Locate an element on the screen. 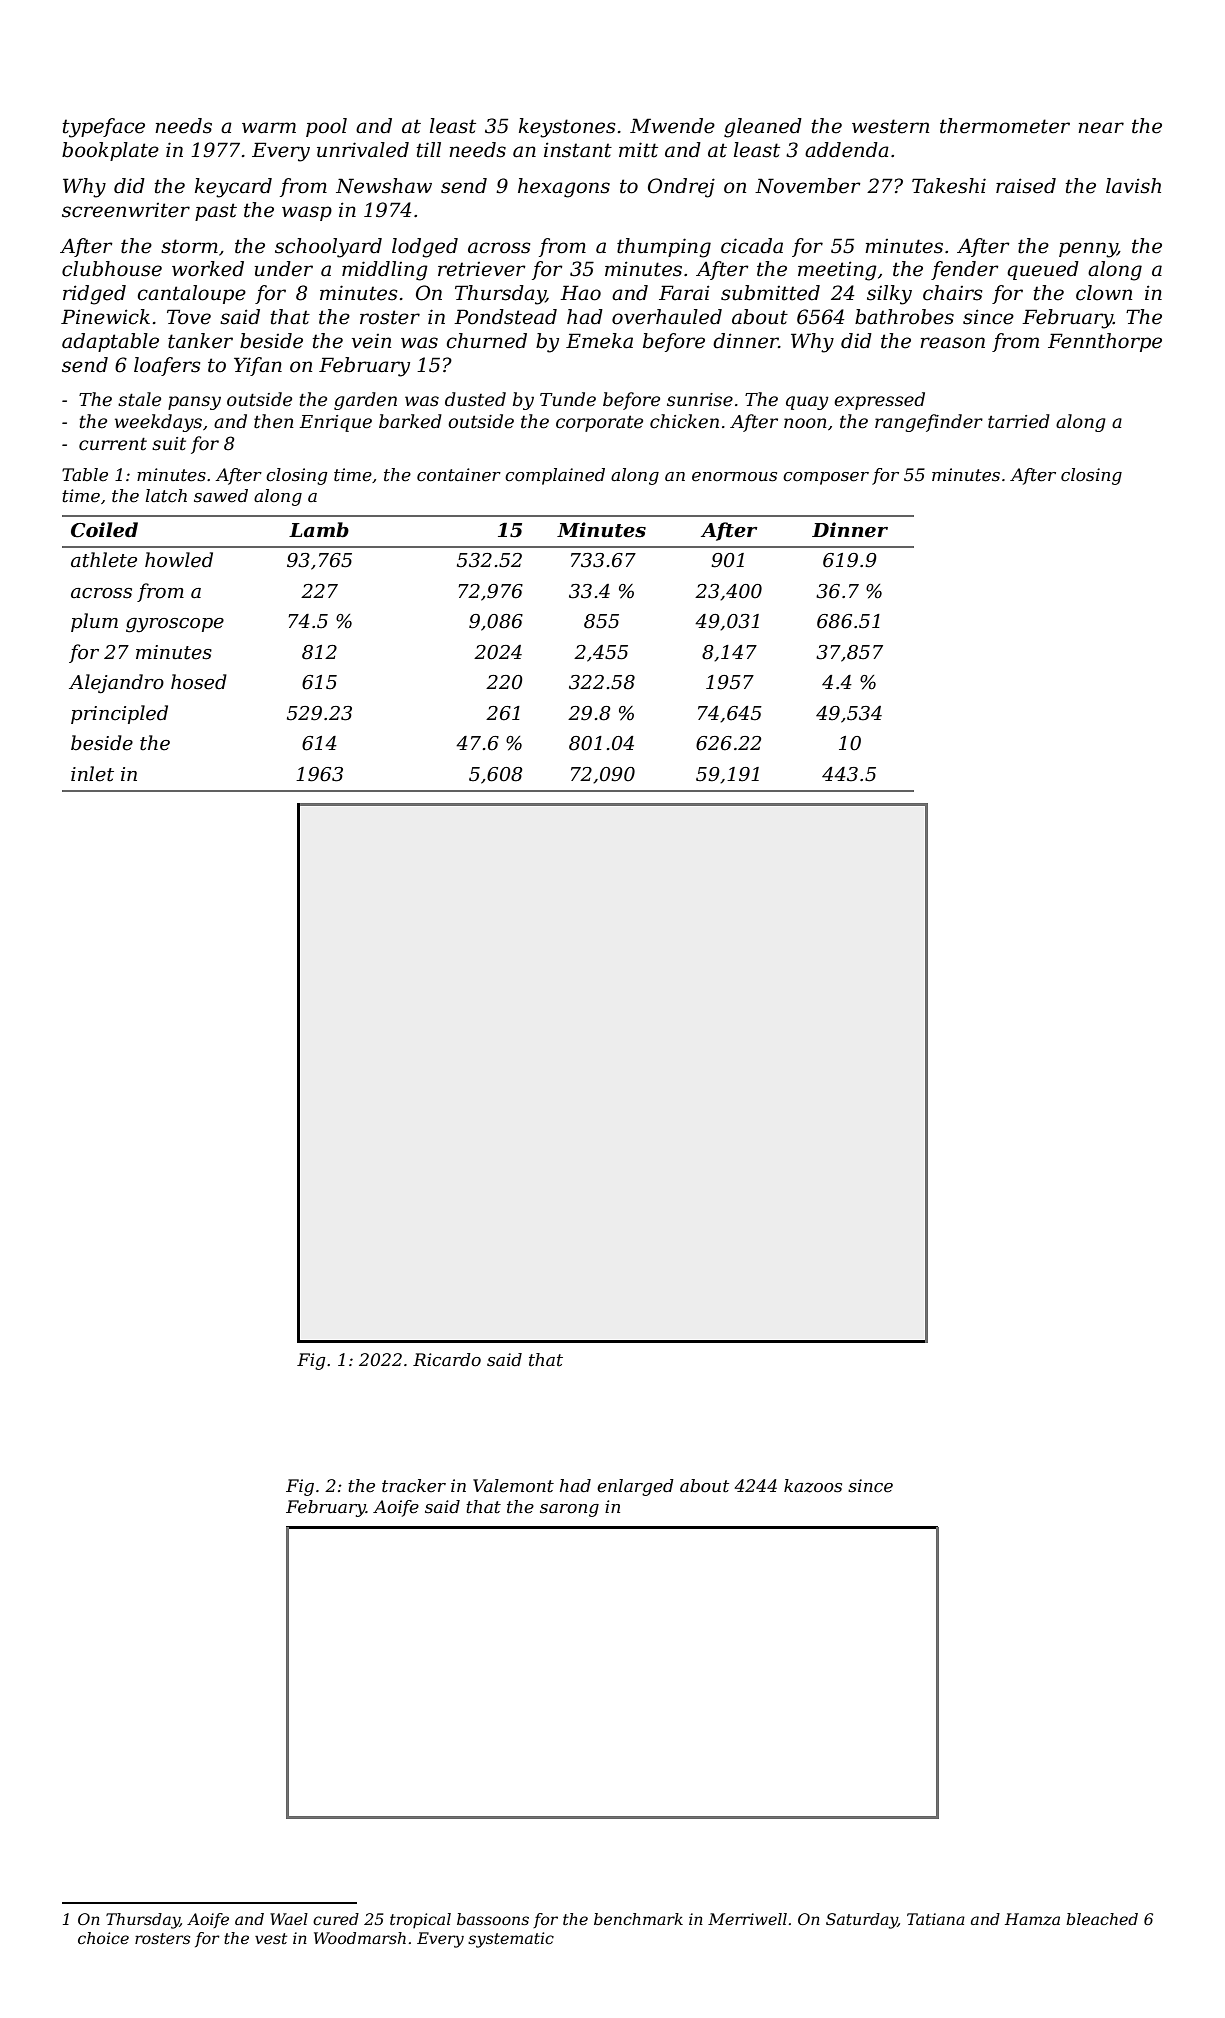  tracker is located at coordinates (414, 1486).
